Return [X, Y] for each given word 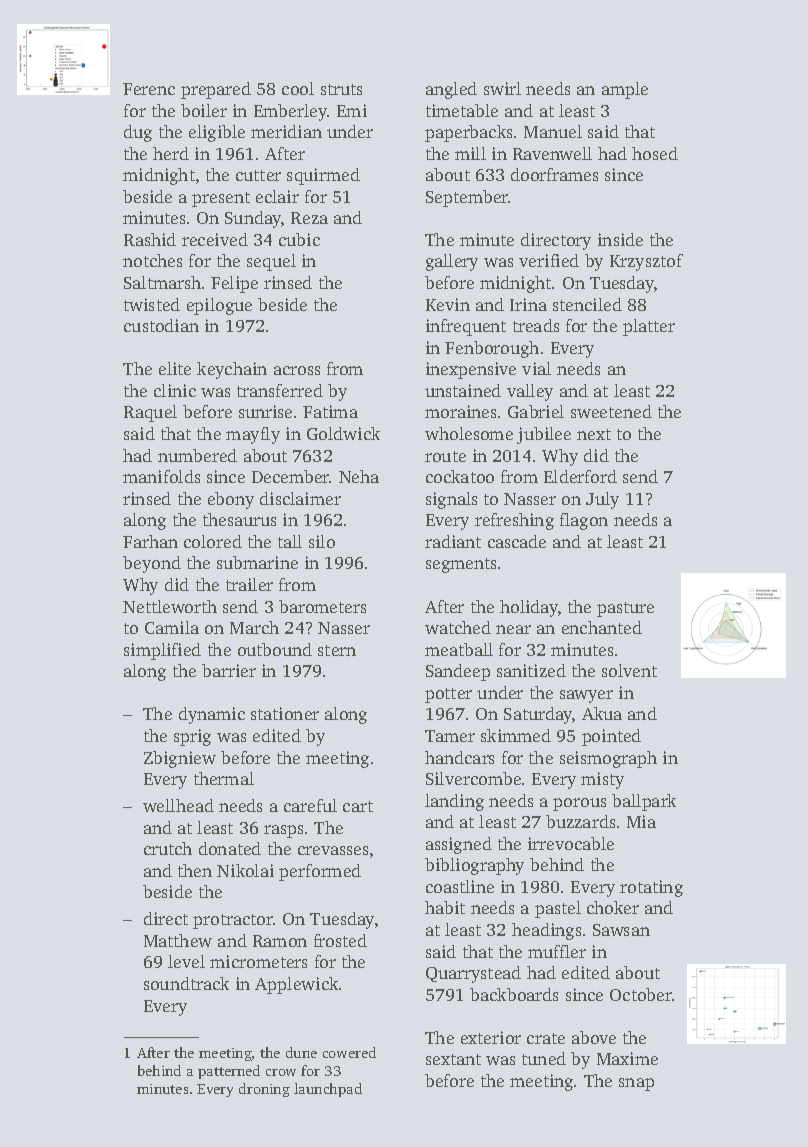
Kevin [448, 304]
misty [602, 780]
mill [470, 153]
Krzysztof [646, 262]
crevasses [333, 850]
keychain [232, 370]
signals [451, 500]
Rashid [150, 239]
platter [649, 327]
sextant [453, 1059]
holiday [529, 608]
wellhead [178, 805]
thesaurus [239, 519]
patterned [229, 1072]
